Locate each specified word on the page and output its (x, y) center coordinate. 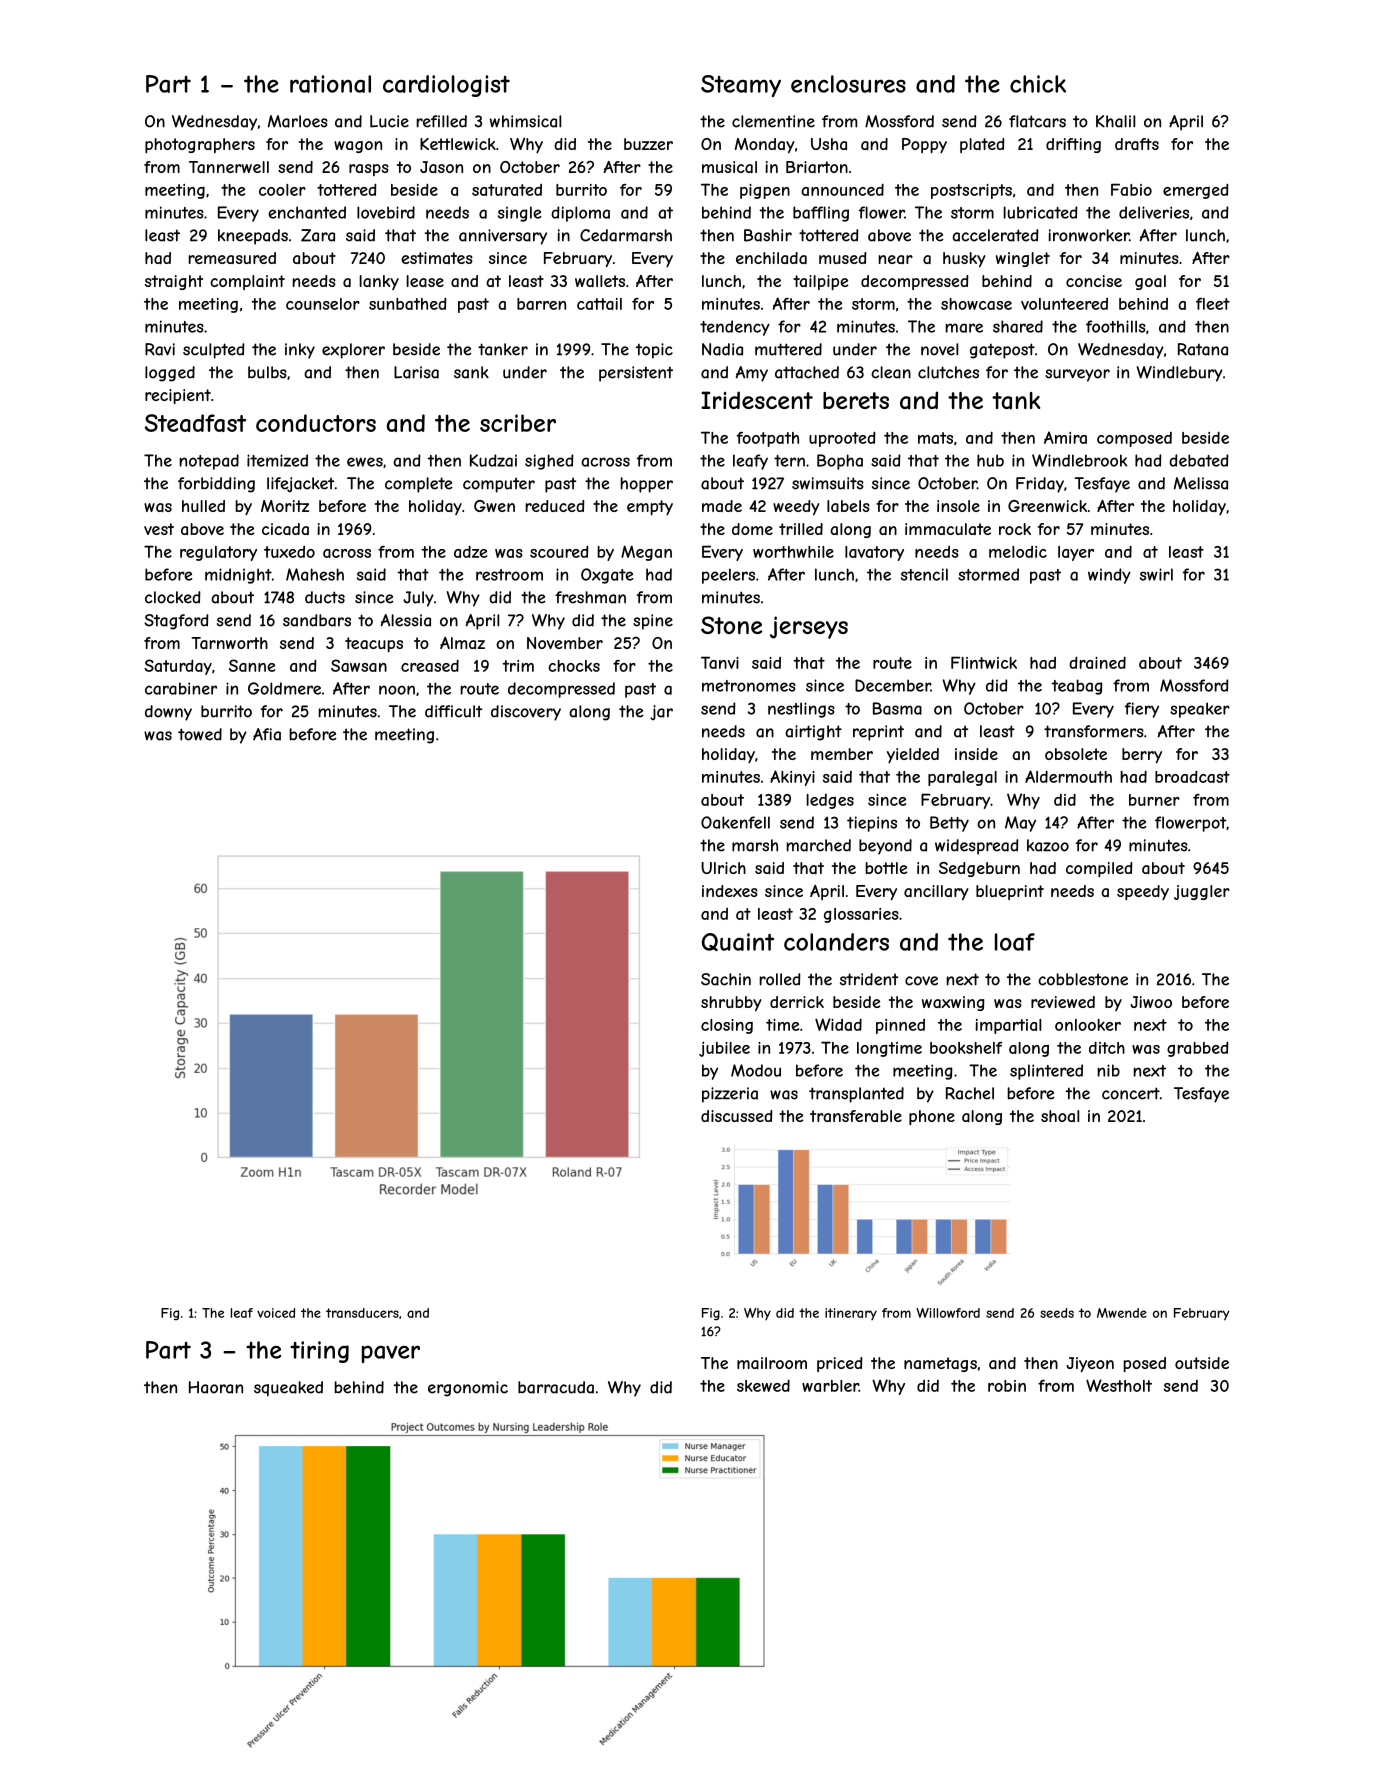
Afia (267, 734)
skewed (763, 1385)
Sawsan (359, 665)
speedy (1143, 892)
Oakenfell (735, 822)
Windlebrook (1079, 460)
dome (752, 529)
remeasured (232, 258)
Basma (897, 708)
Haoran (216, 1387)
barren (541, 304)
